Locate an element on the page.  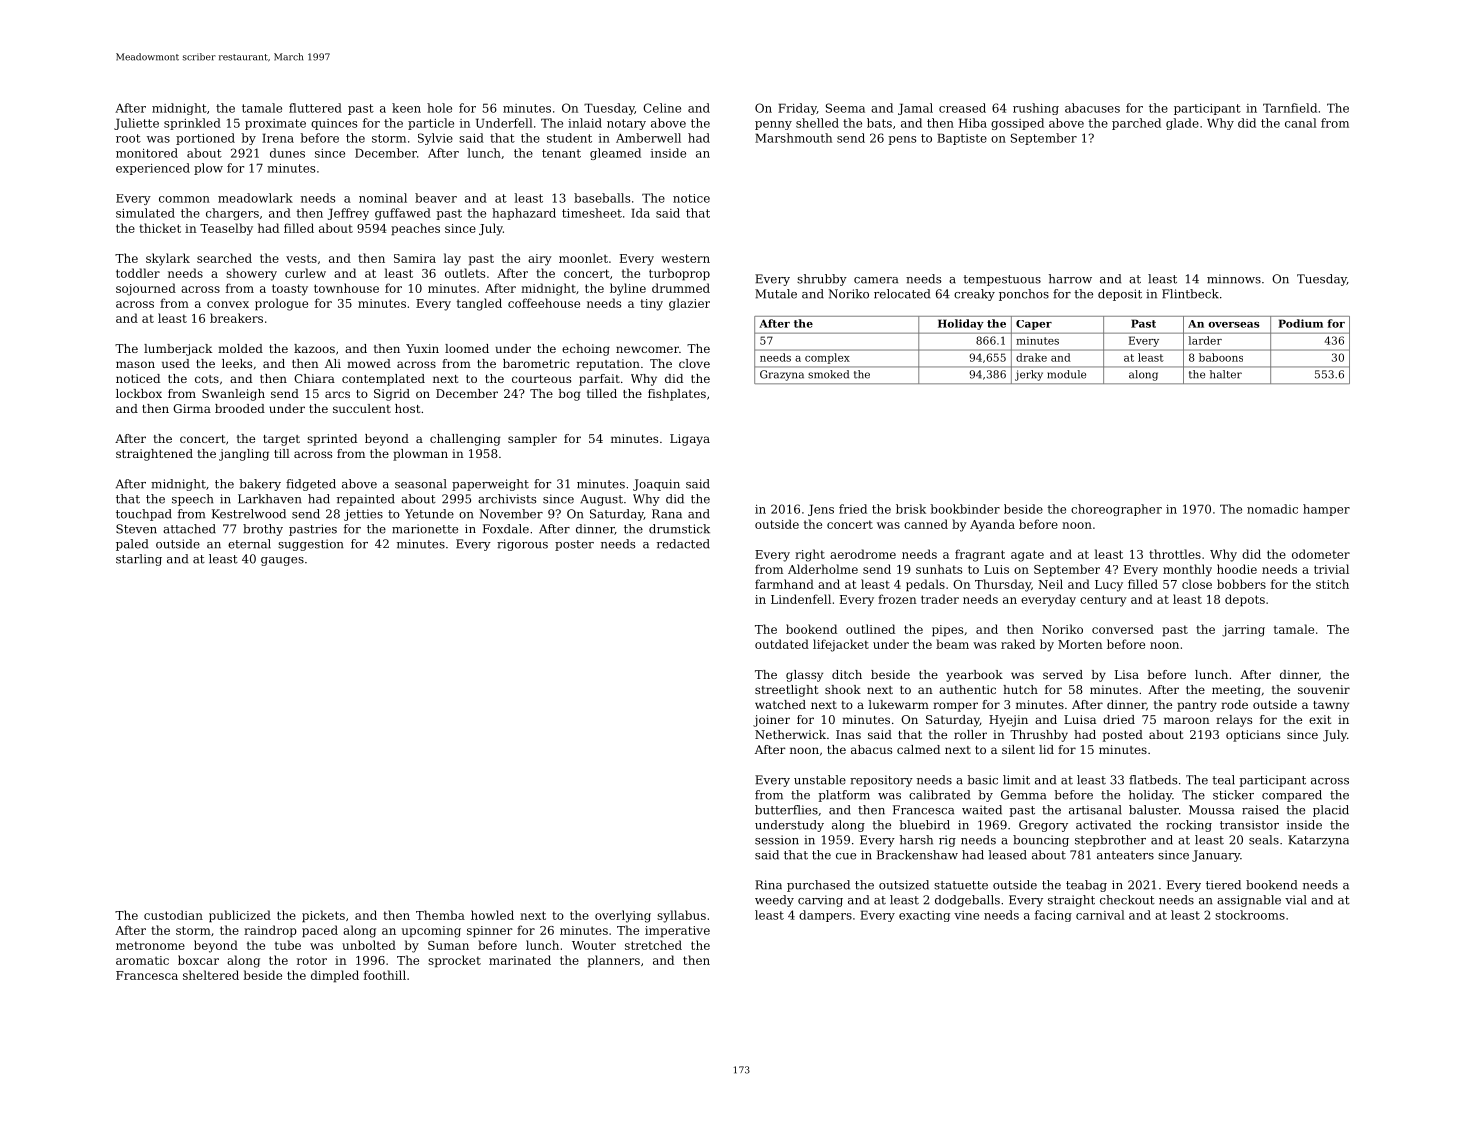
imperative is located at coordinates (677, 932).
